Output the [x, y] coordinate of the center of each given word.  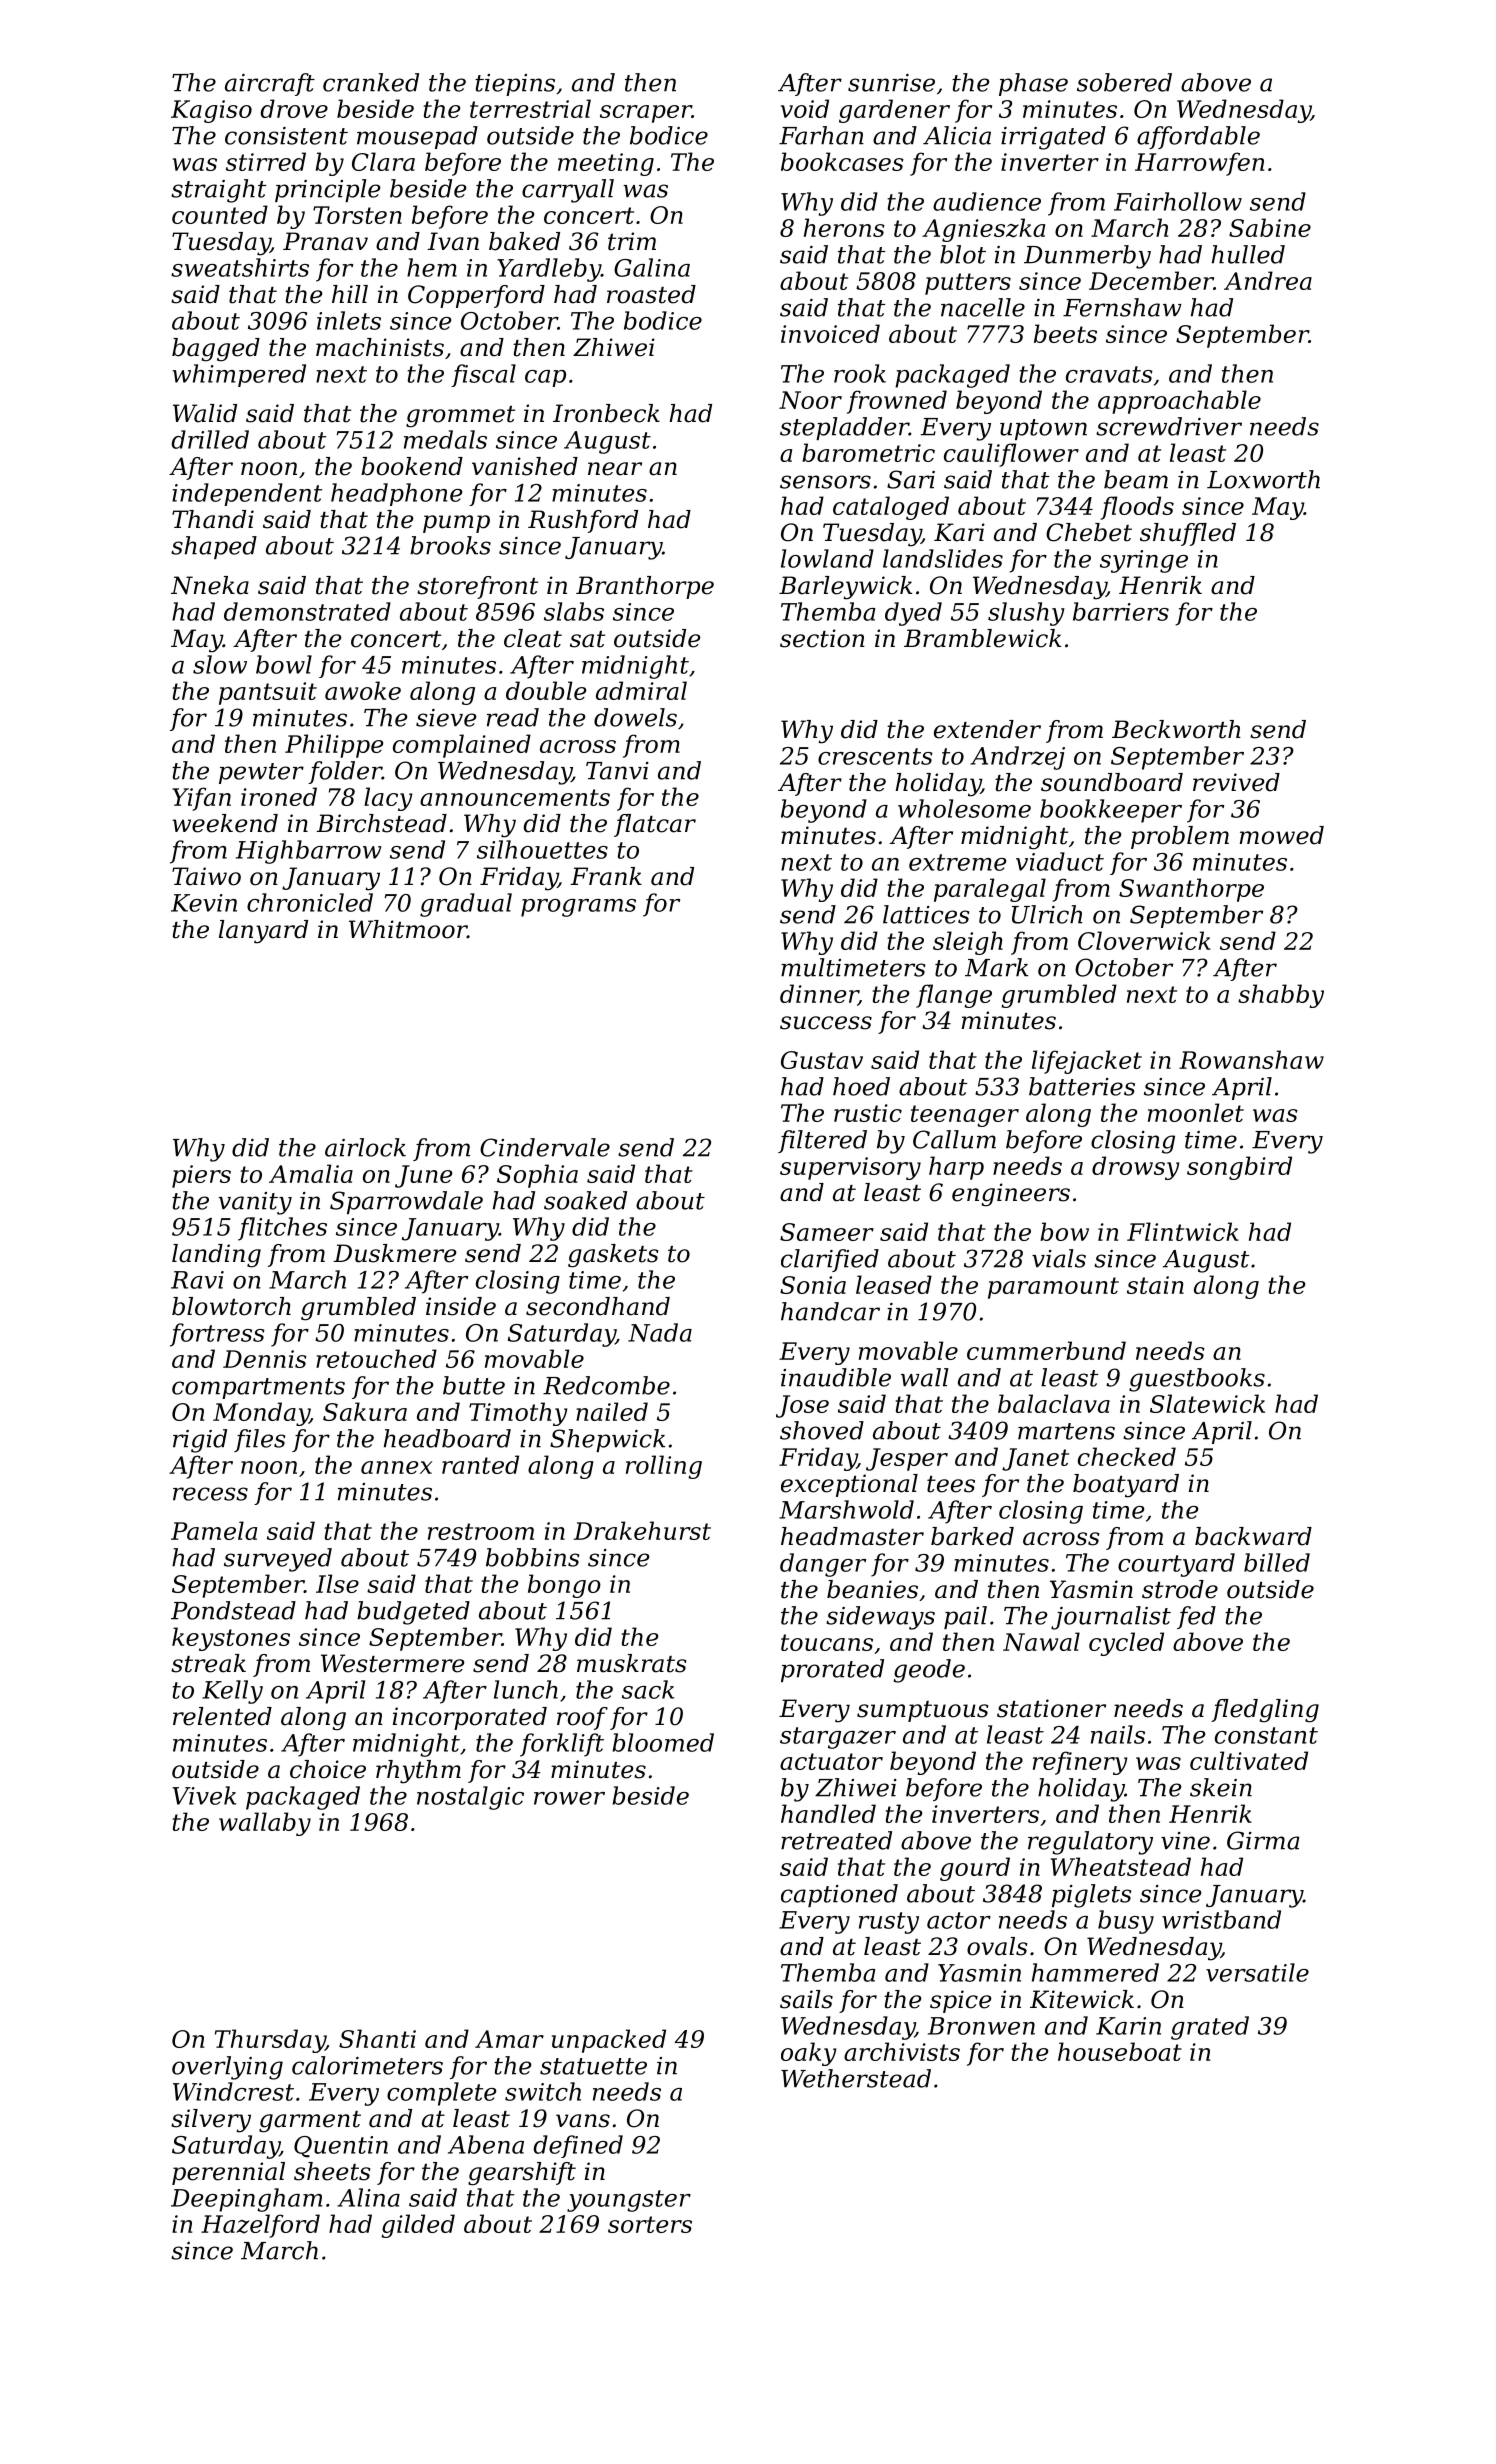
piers [201, 1176]
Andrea [1268, 280]
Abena [486, 2144]
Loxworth [1263, 479]
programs [578, 908]
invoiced [830, 333]
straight [218, 191]
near [615, 469]
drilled [210, 439]
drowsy [1135, 1168]
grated [1210, 2028]
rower [569, 1798]
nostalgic [470, 1798]
